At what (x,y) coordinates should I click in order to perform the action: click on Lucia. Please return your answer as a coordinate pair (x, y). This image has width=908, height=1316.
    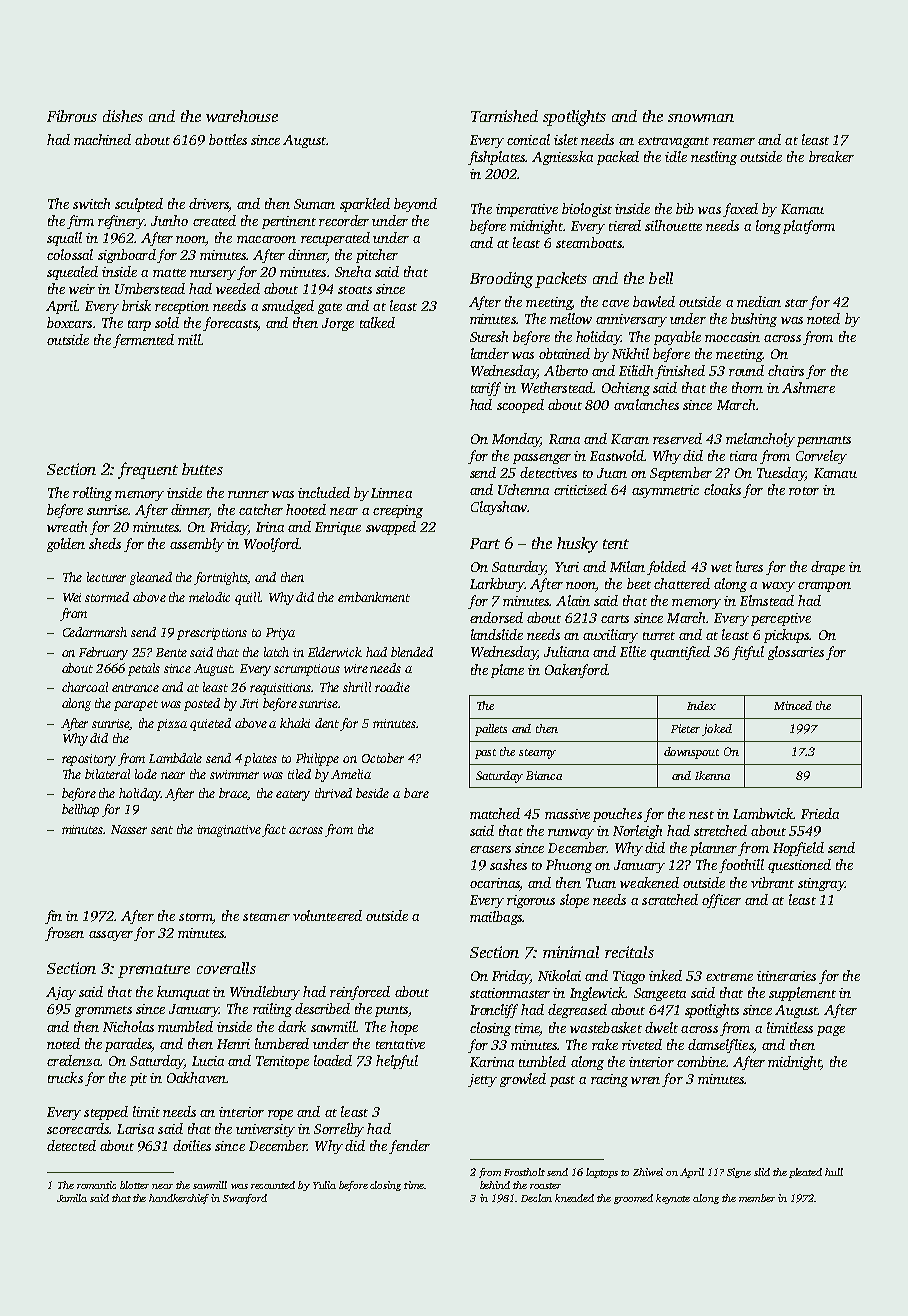
    Looking at the image, I should click on (208, 1061).
